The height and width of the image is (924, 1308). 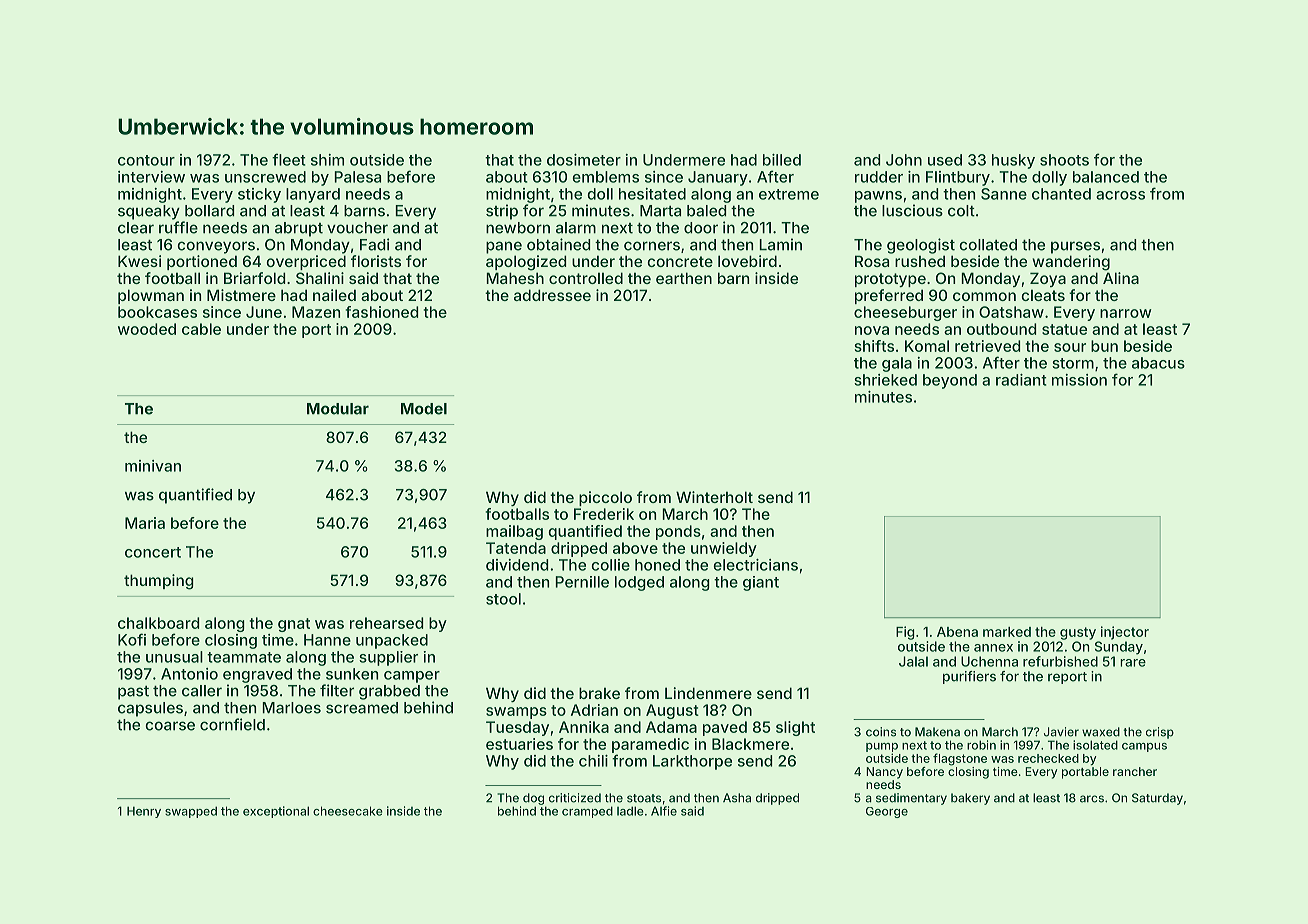 What do you see at coordinates (872, 330) in the image?
I see `nova` at bounding box center [872, 330].
